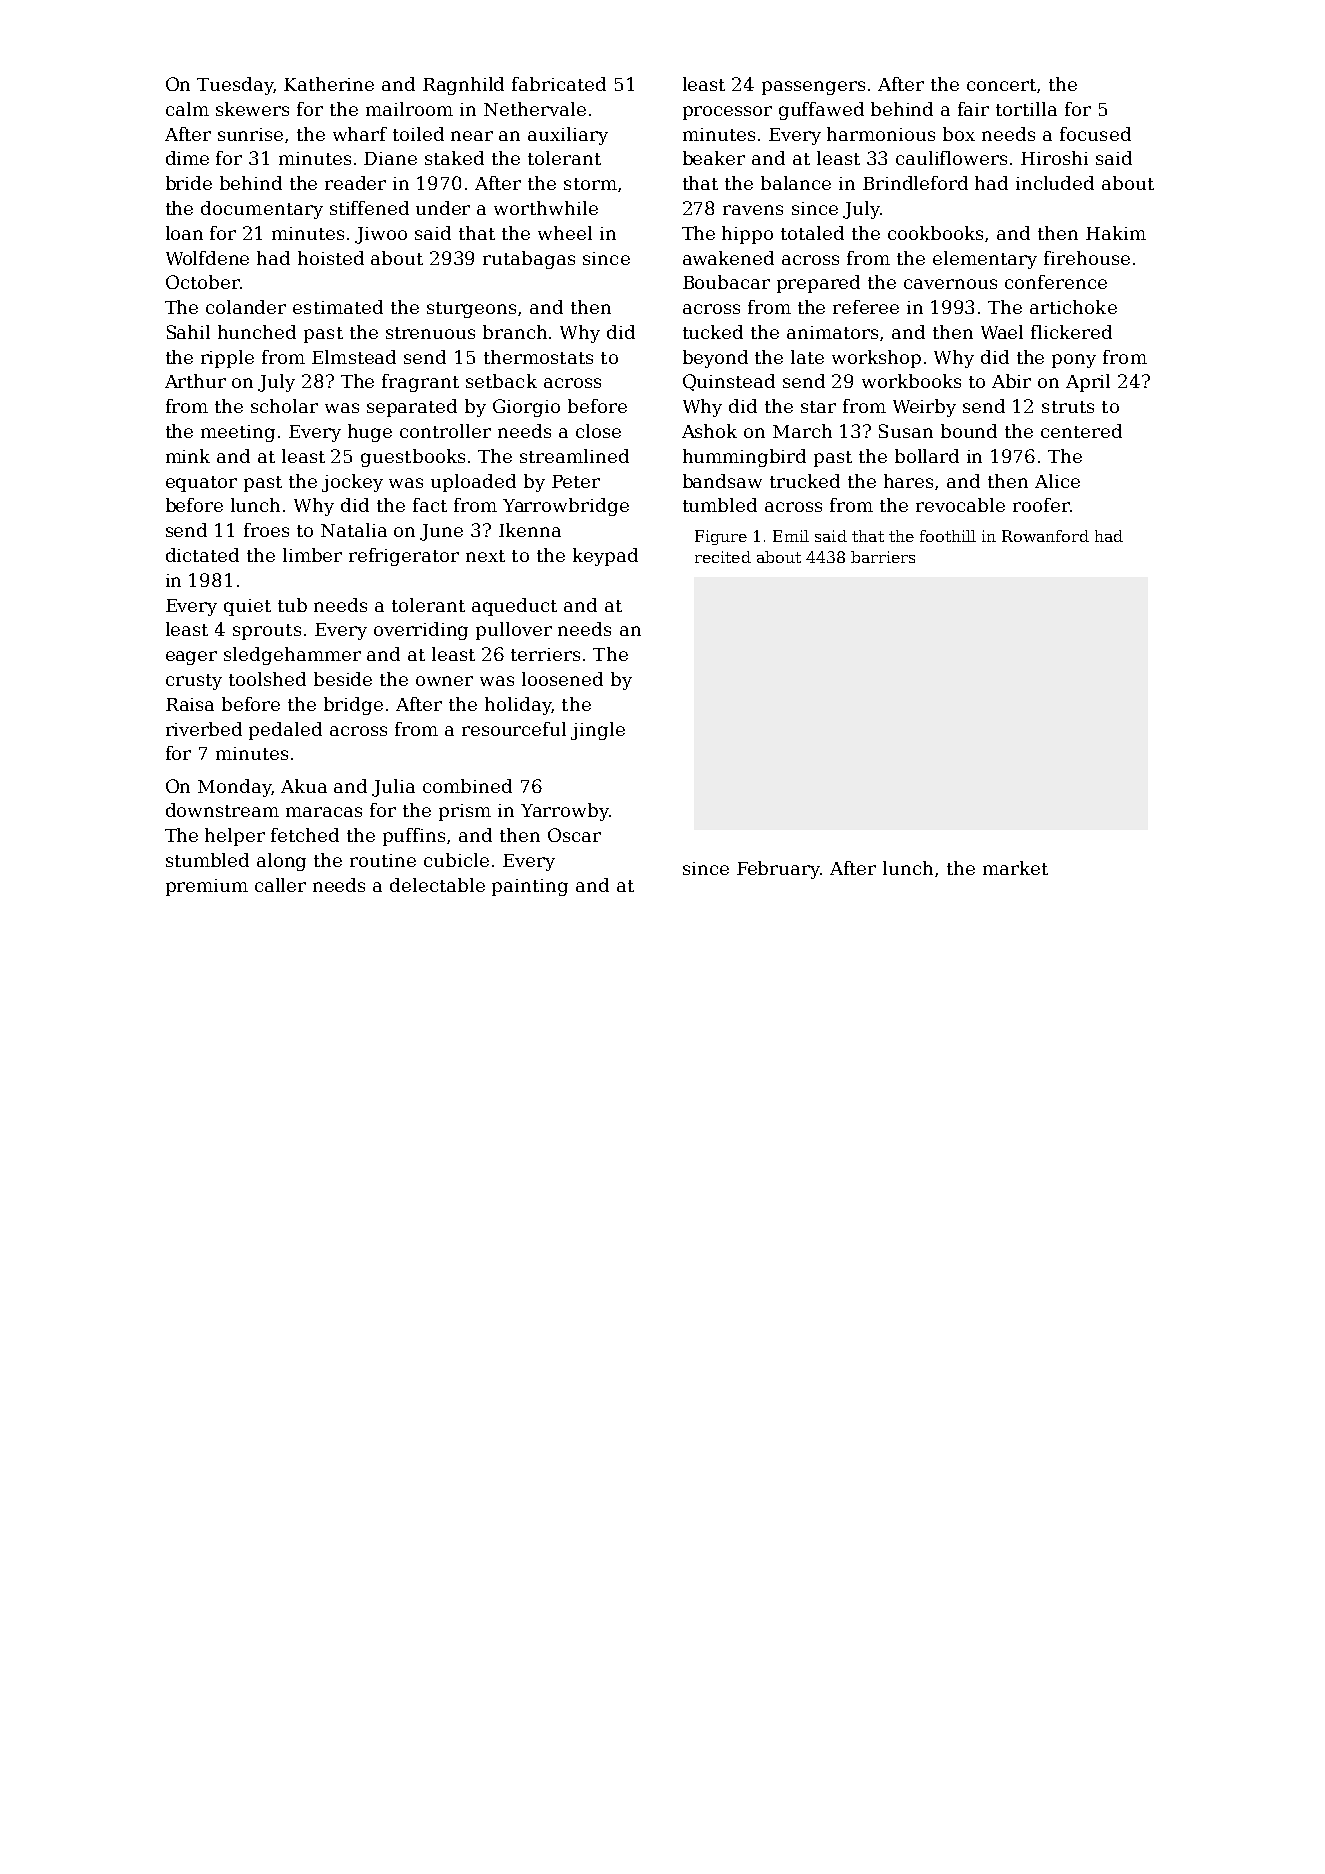 Image resolution: width=1325 pixels, height=1874 pixels. What do you see at coordinates (247, 607) in the page?
I see `quiet` at bounding box center [247, 607].
